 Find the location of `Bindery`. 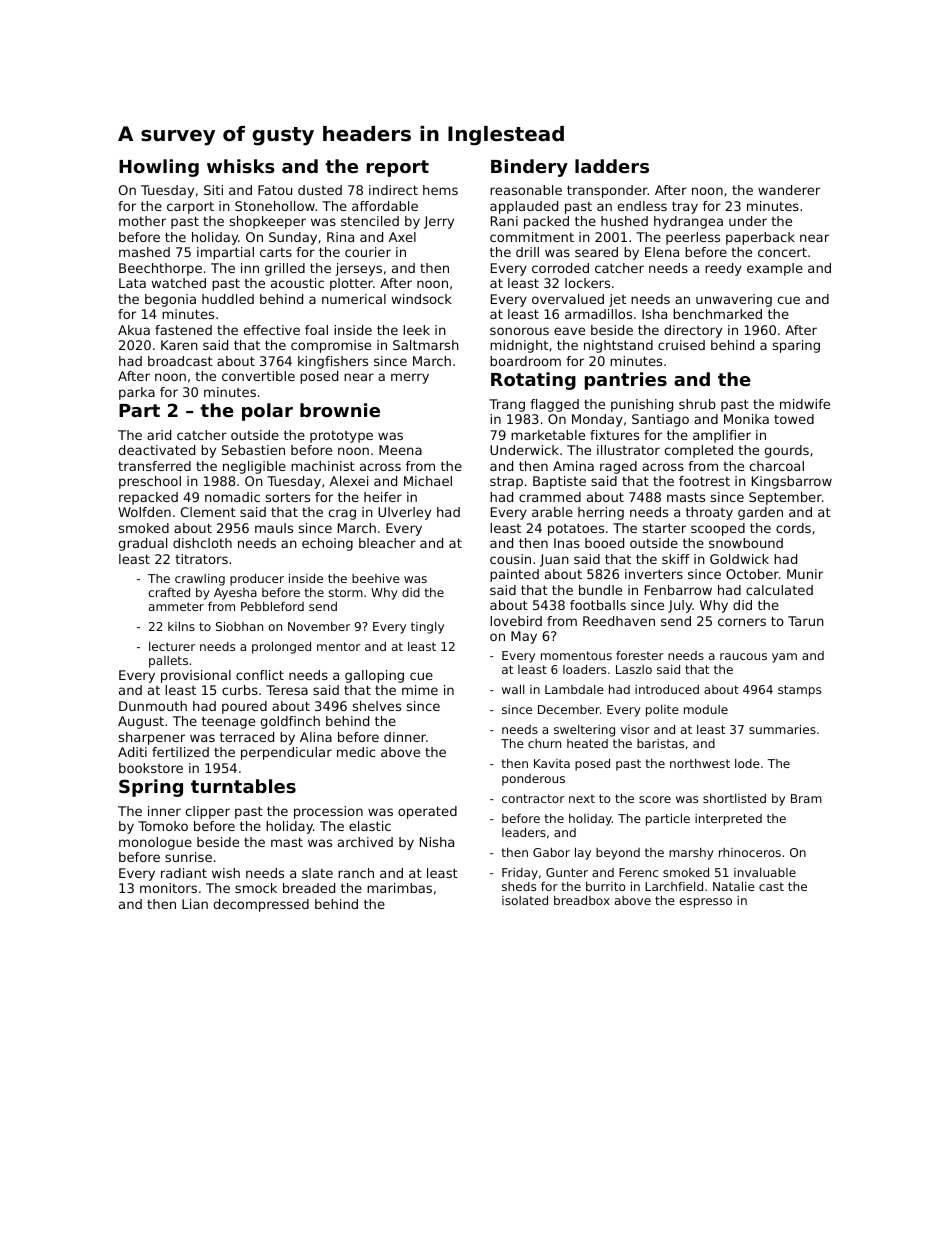

Bindery is located at coordinates (529, 168).
